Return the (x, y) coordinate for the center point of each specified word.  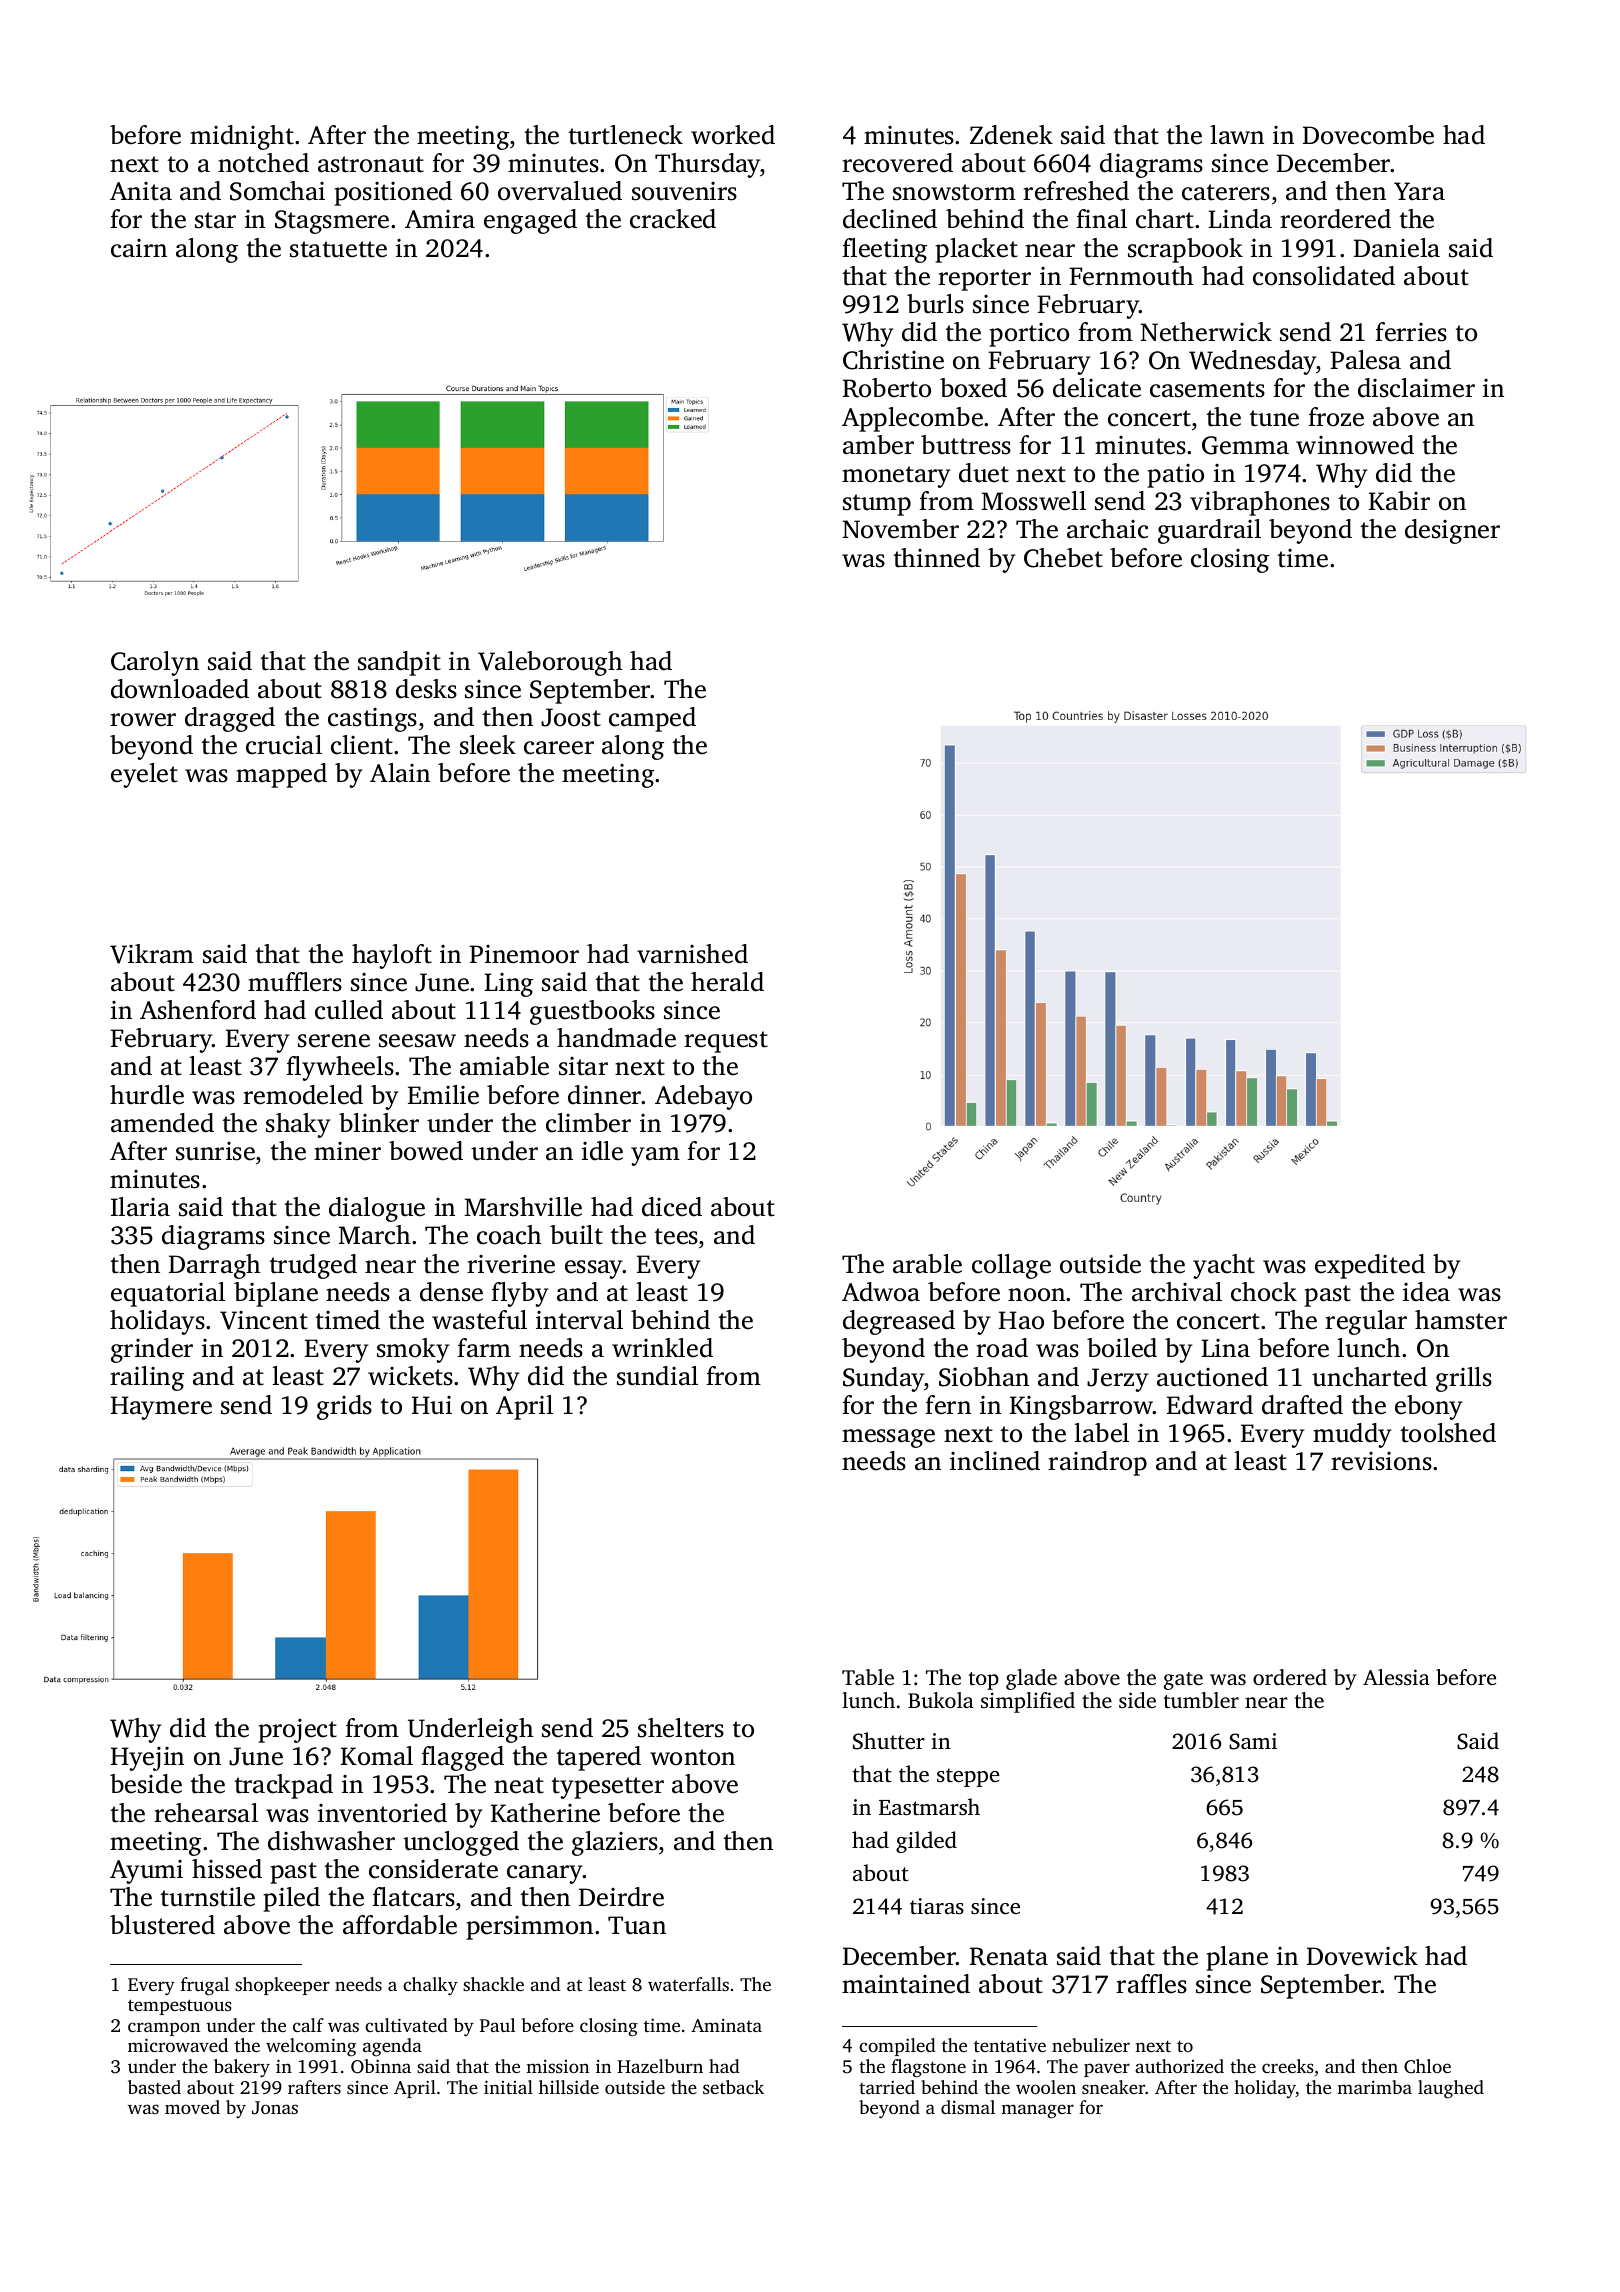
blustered (162, 1925)
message (888, 1438)
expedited (1370, 1266)
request (726, 1042)
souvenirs (684, 191)
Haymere (161, 1408)
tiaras (937, 1906)
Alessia (1396, 1677)
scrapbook (1185, 250)
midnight (242, 137)
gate (1183, 1681)
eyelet (144, 775)
